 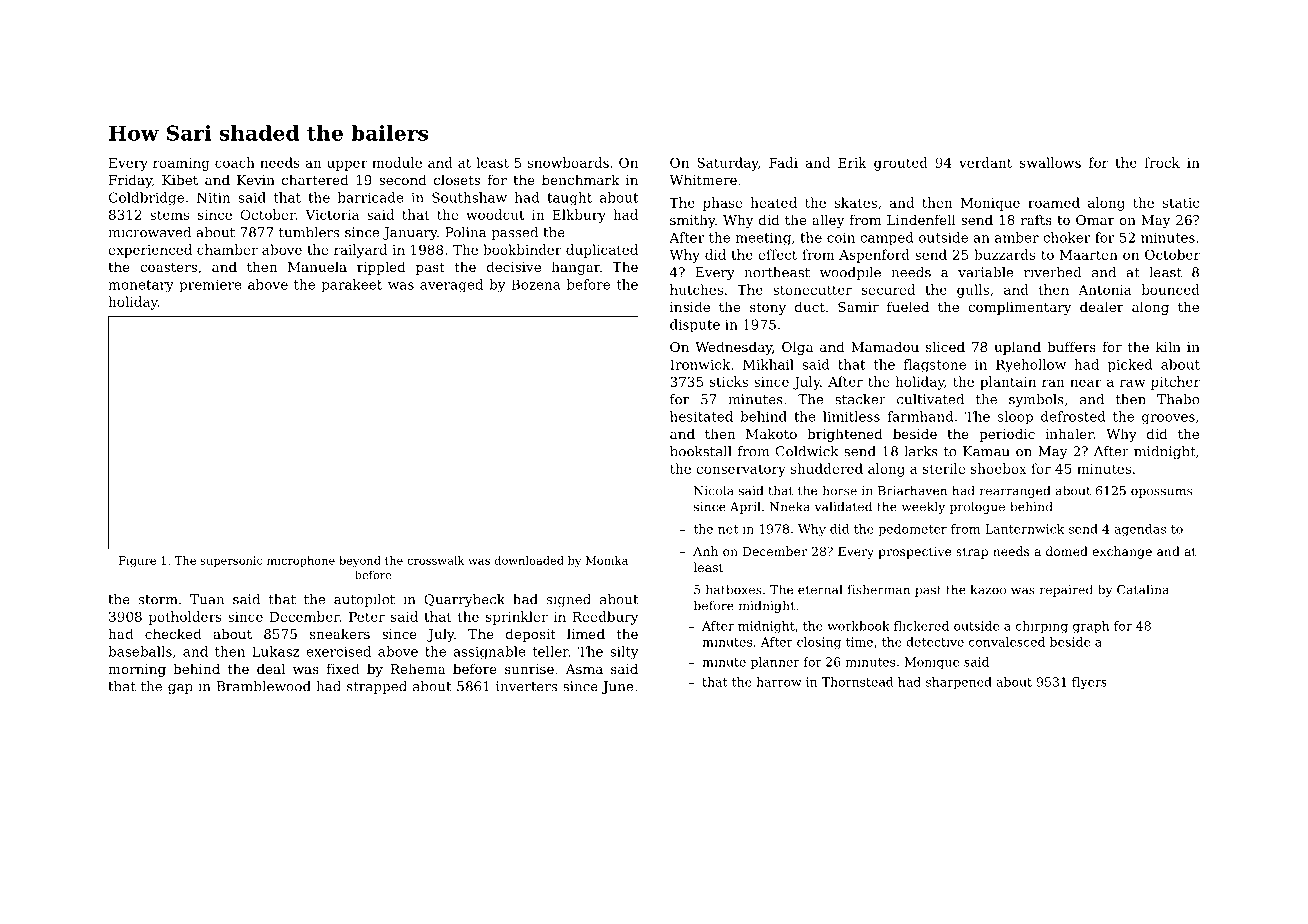 What do you see at coordinates (235, 162) in the page?
I see `coach` at bounding box center [235, 162].
